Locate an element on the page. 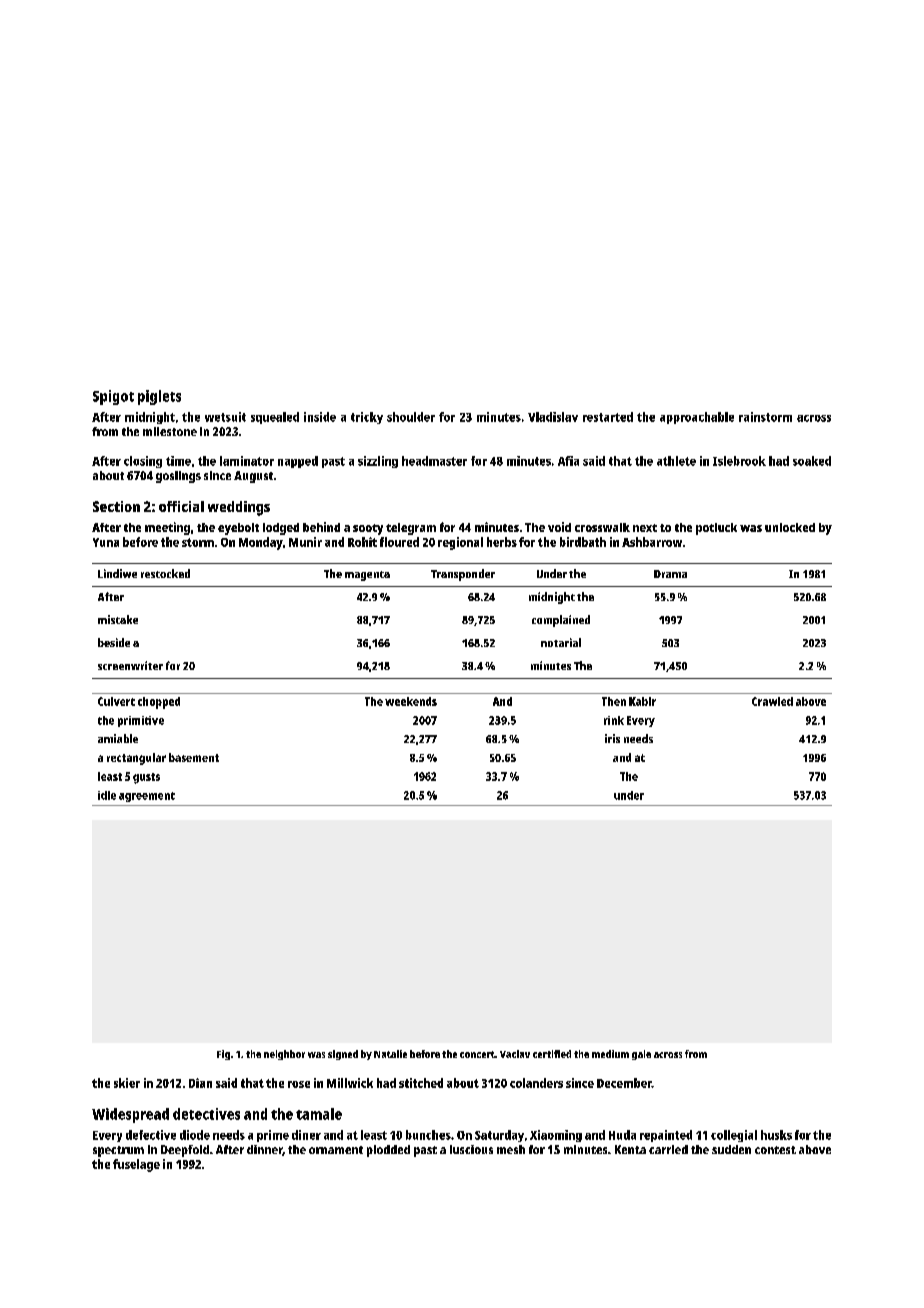 The height and width of the image is (1308, 924). weekends is located at coordinates (411, 701).
